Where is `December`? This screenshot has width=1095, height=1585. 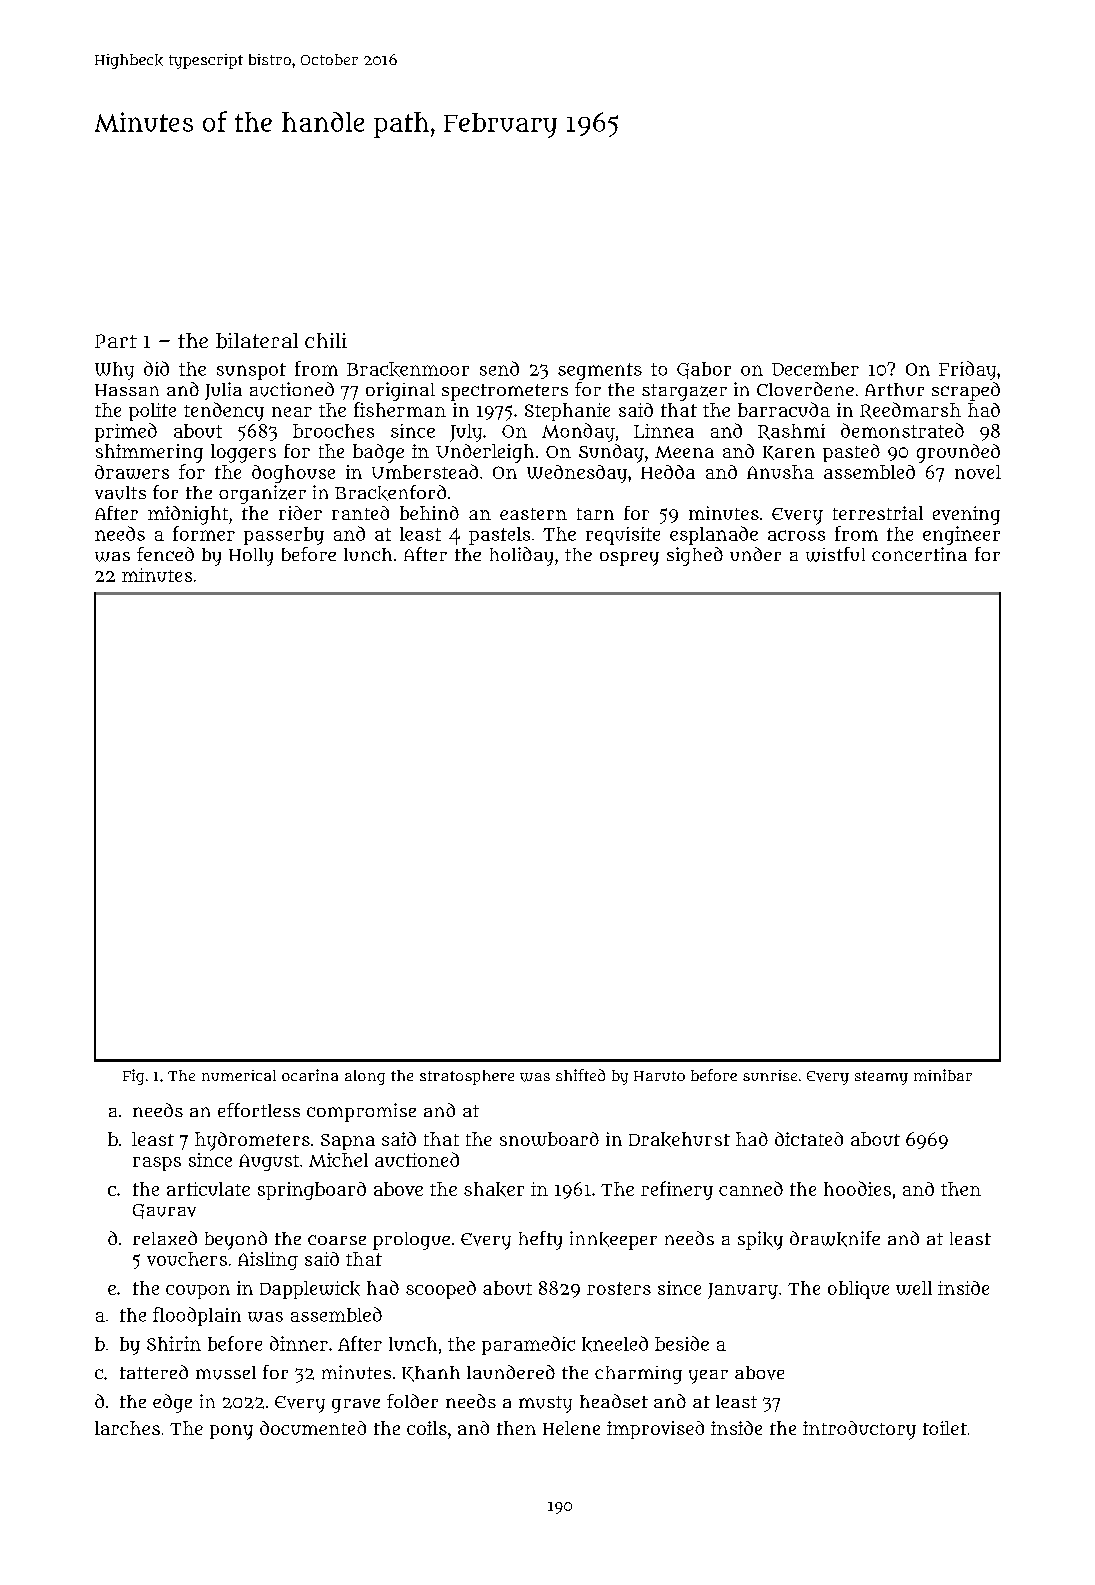 December is located at coordinates (815, 369).
